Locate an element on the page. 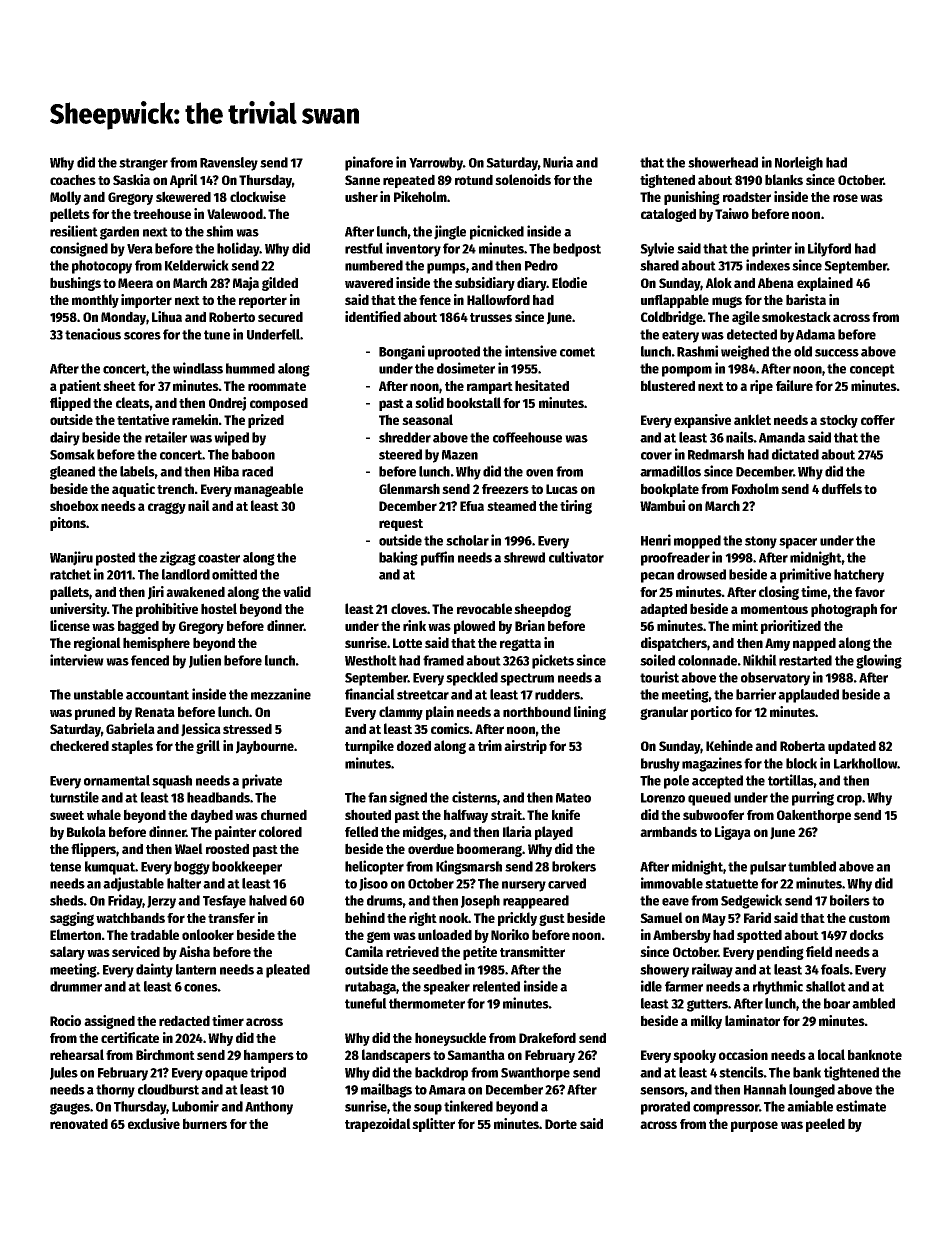  rehearsal is located at coordinates (77, 1054).
